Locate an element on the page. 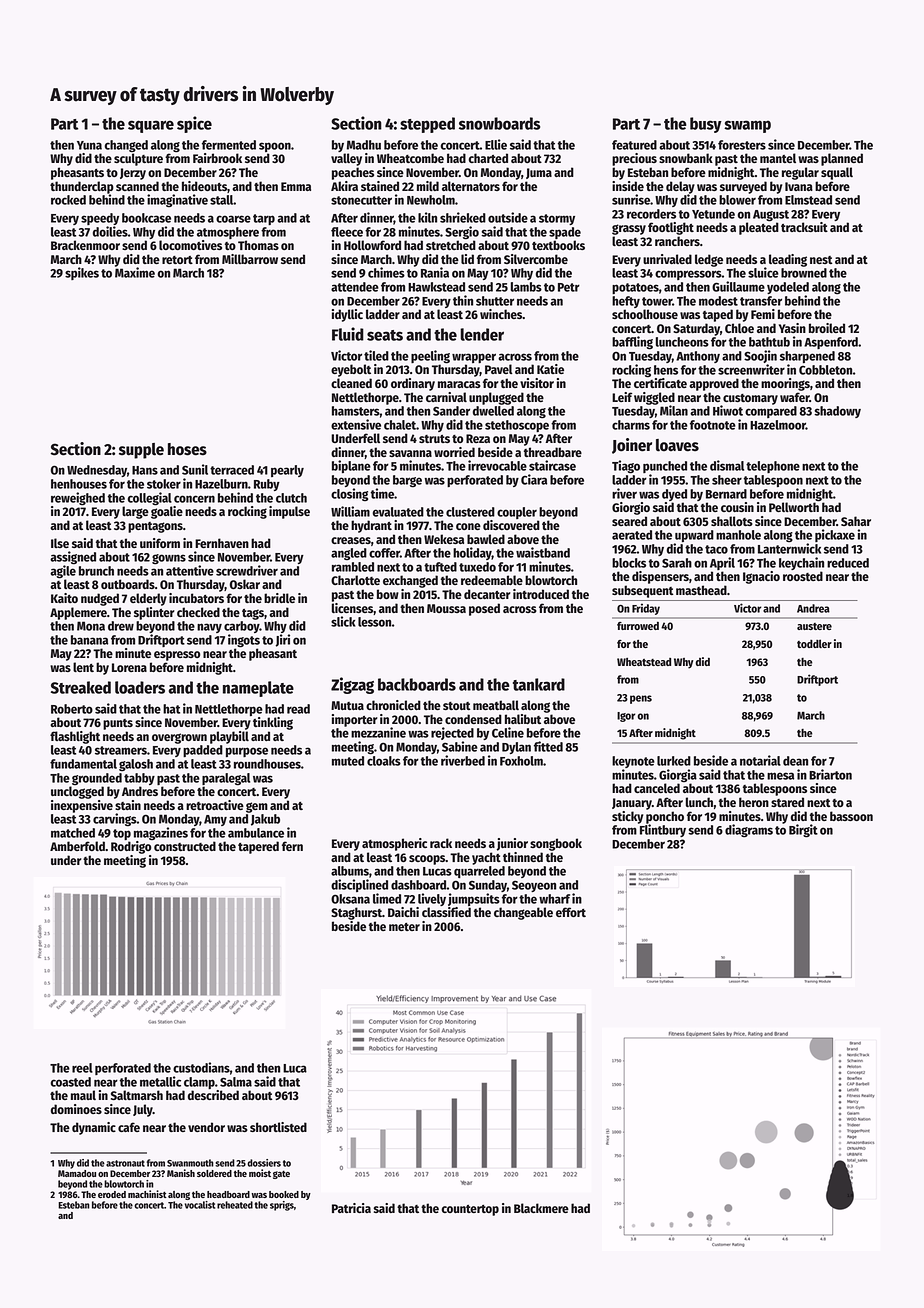 This page has height=1308, width=924. worried is located at coordinates (454, 452).
